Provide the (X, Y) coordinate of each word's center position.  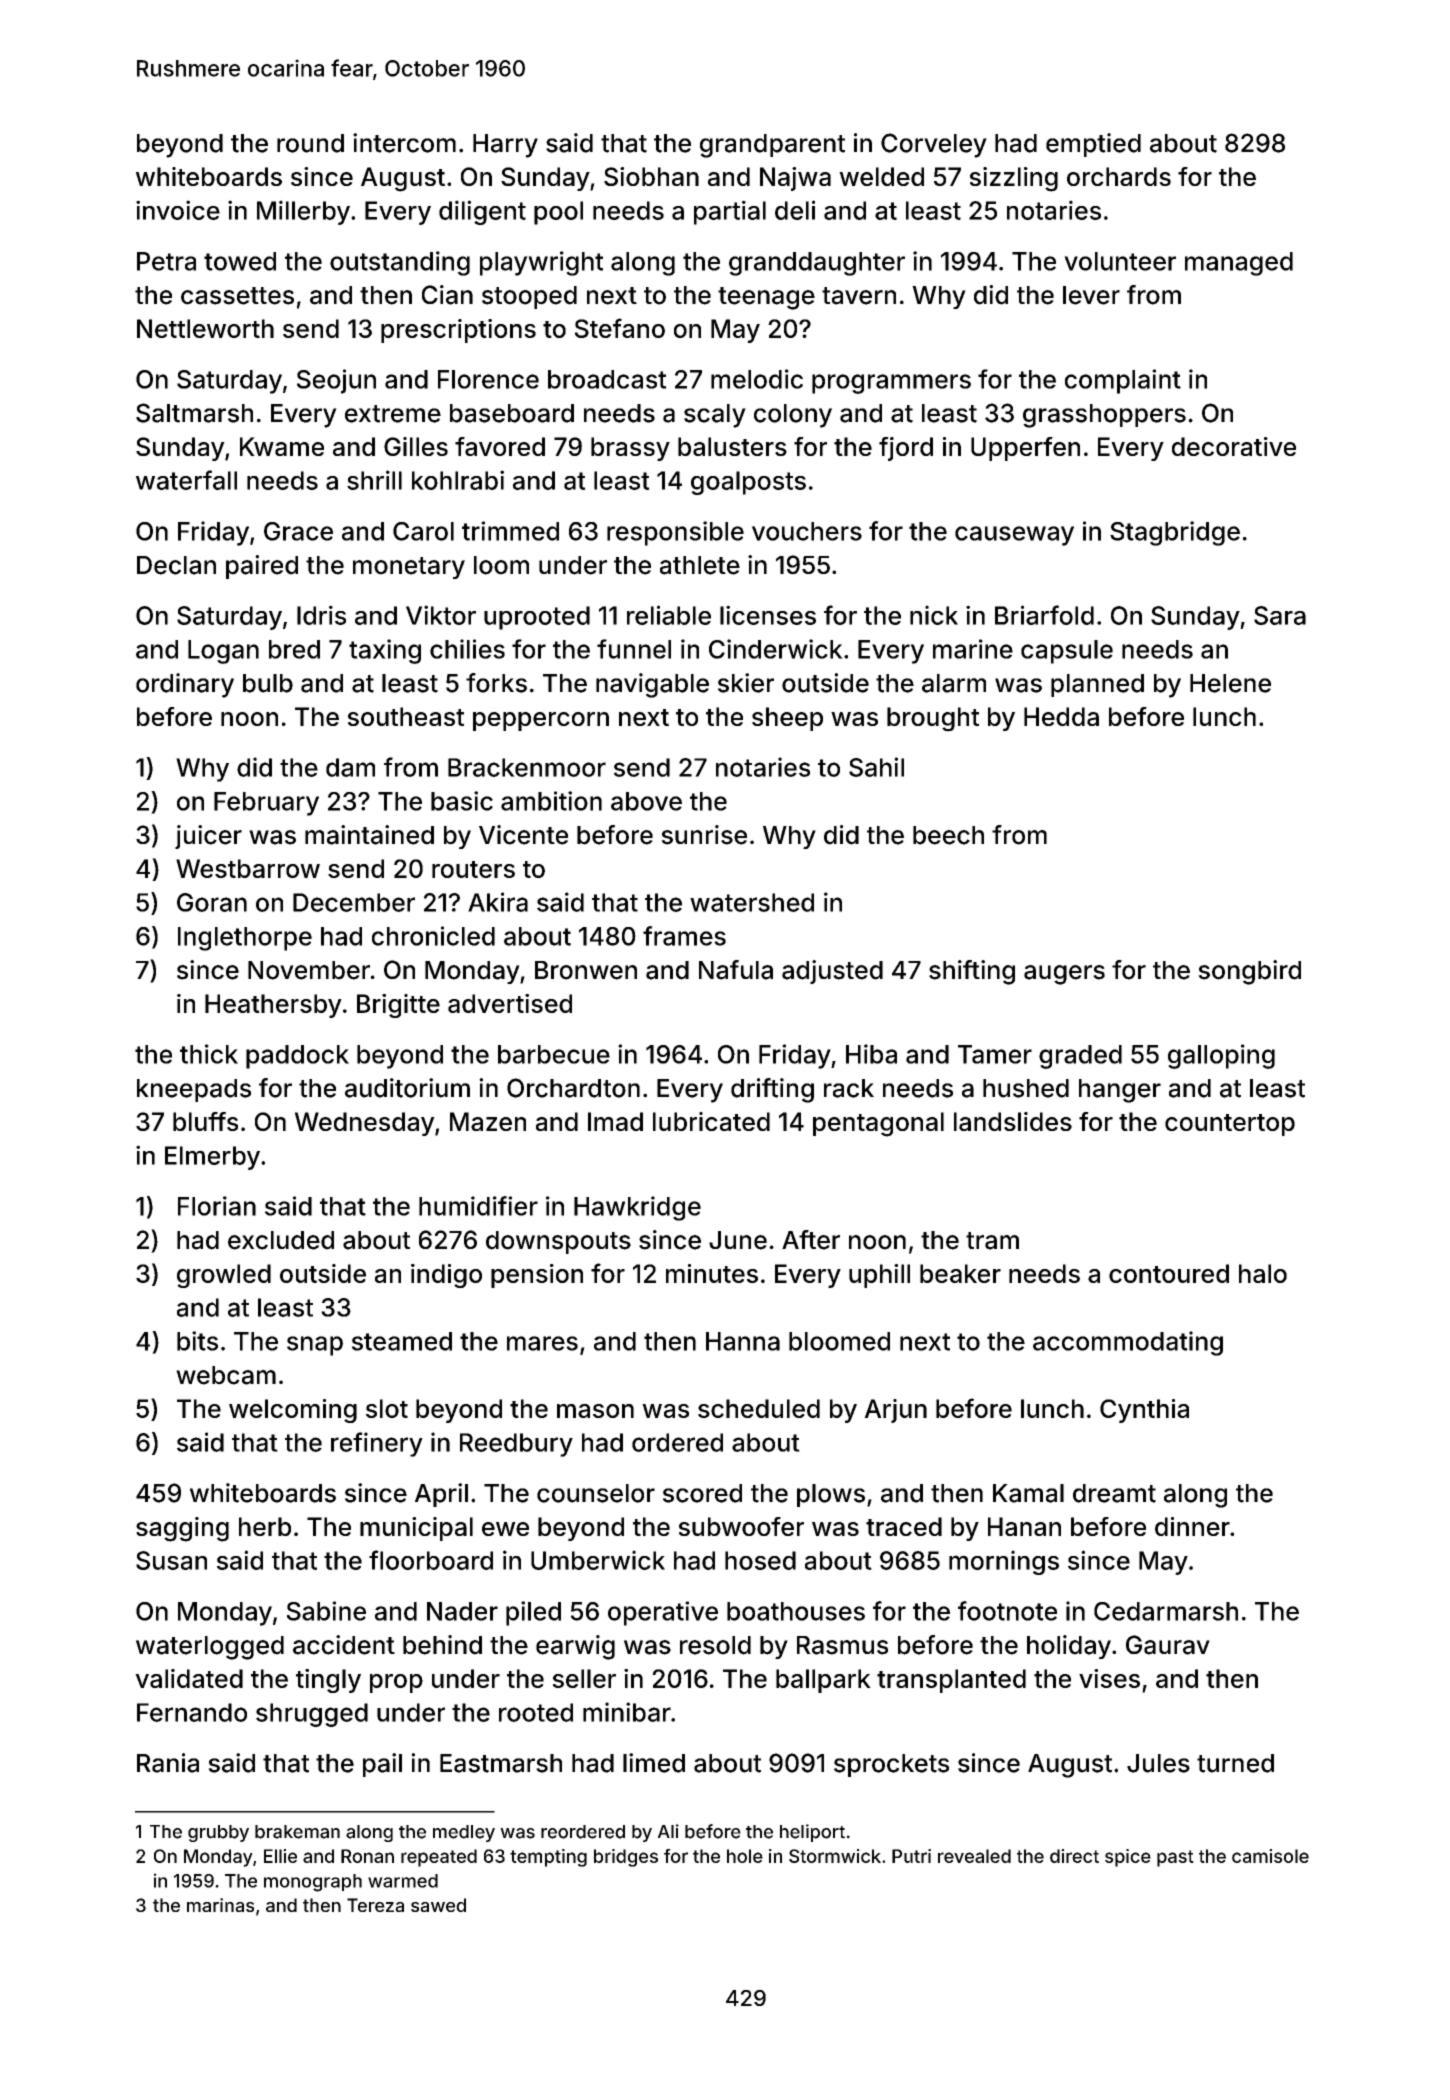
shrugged (312, 1715)
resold (715, 1645)
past (1175, 1858)
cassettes (237, 296)
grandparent (772, 146)
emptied (1093, 145)
